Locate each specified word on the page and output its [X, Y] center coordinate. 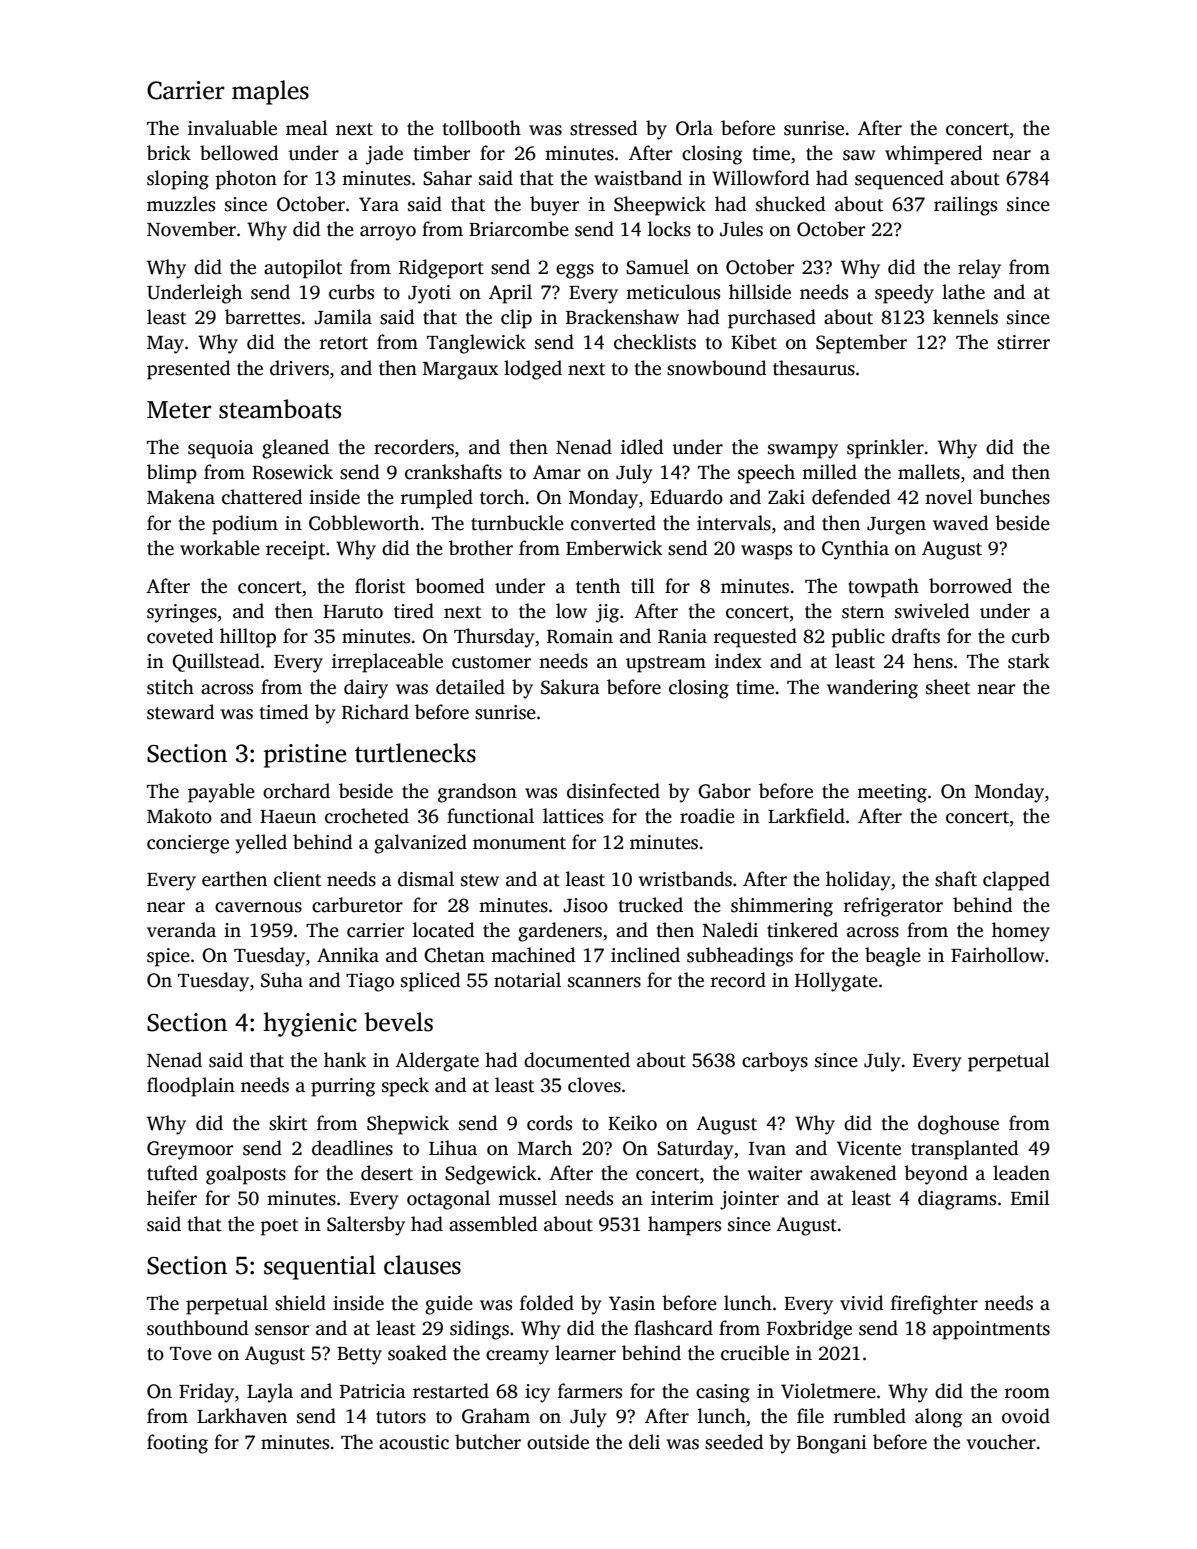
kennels [965, 317]
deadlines [352, 1148]
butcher [488, 1442]
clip [516, 319]
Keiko [632, 1123]
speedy [904, 294]
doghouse [958, 1125]
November [191, 229]
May [165, 345]
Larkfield [806, 816]
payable [221, 793]
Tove [191, 1354]
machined [533, 955]
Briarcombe [519, 229]
